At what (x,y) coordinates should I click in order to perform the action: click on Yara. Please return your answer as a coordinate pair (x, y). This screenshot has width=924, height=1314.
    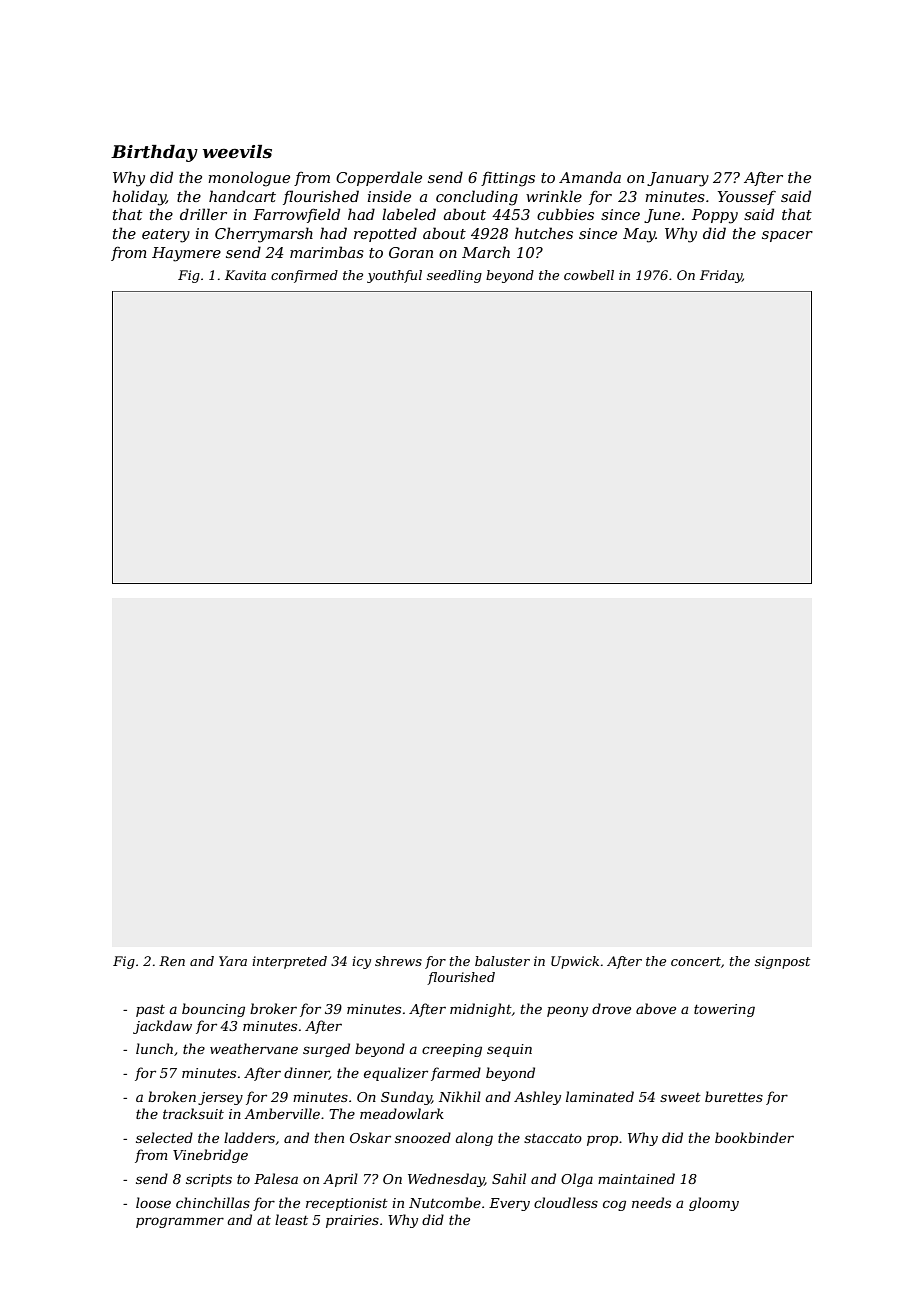
    Looking at the image, I should click on (233, 961).
